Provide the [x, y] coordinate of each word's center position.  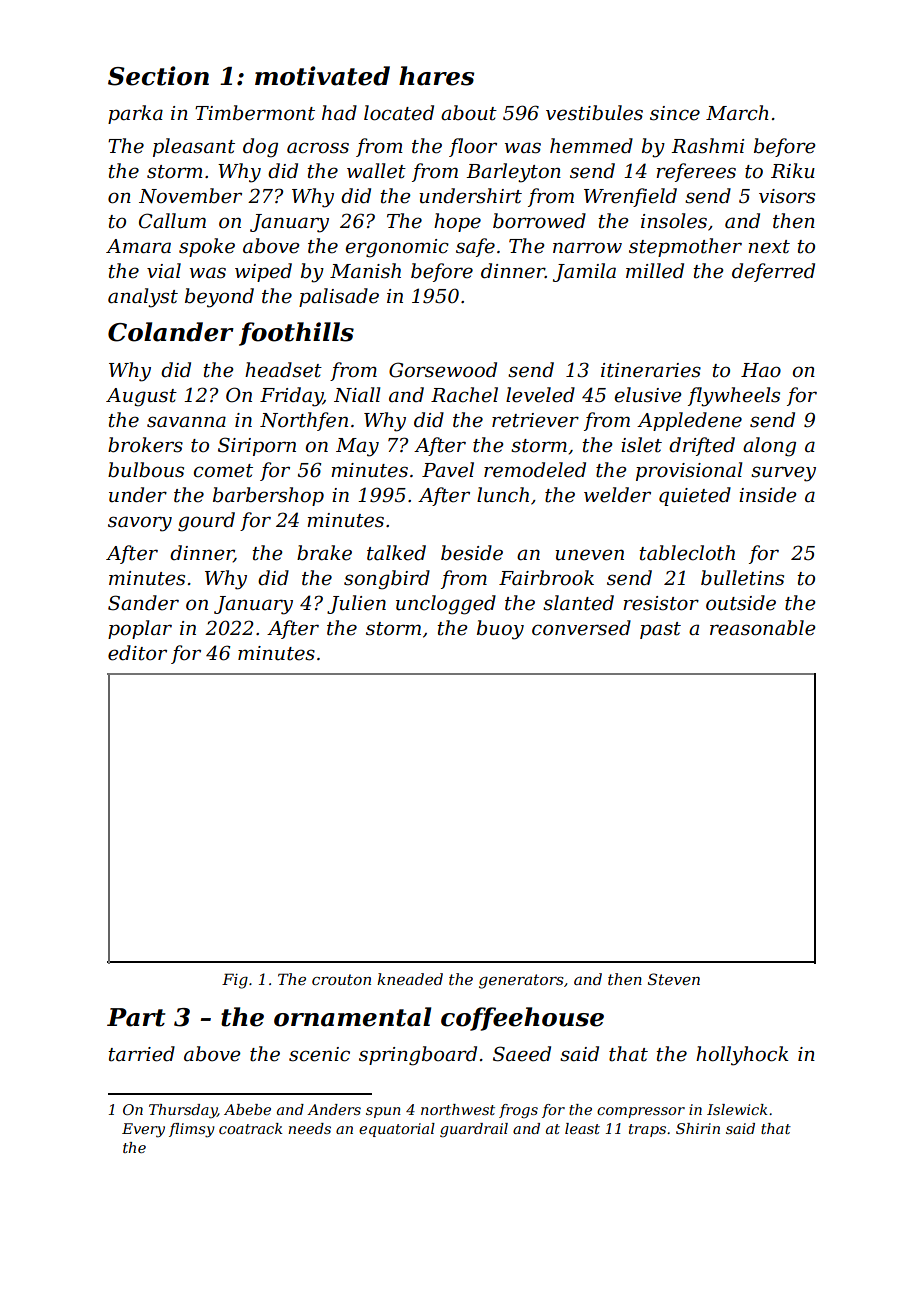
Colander [171, 332]
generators [521, 981]
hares [436, 76]
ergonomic [397, 248]
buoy [500, 630]
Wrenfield [630, 197]
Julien [356, 604]
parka [135, 114]
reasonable [763, 628]
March [737, 113]
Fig [235, 981]
